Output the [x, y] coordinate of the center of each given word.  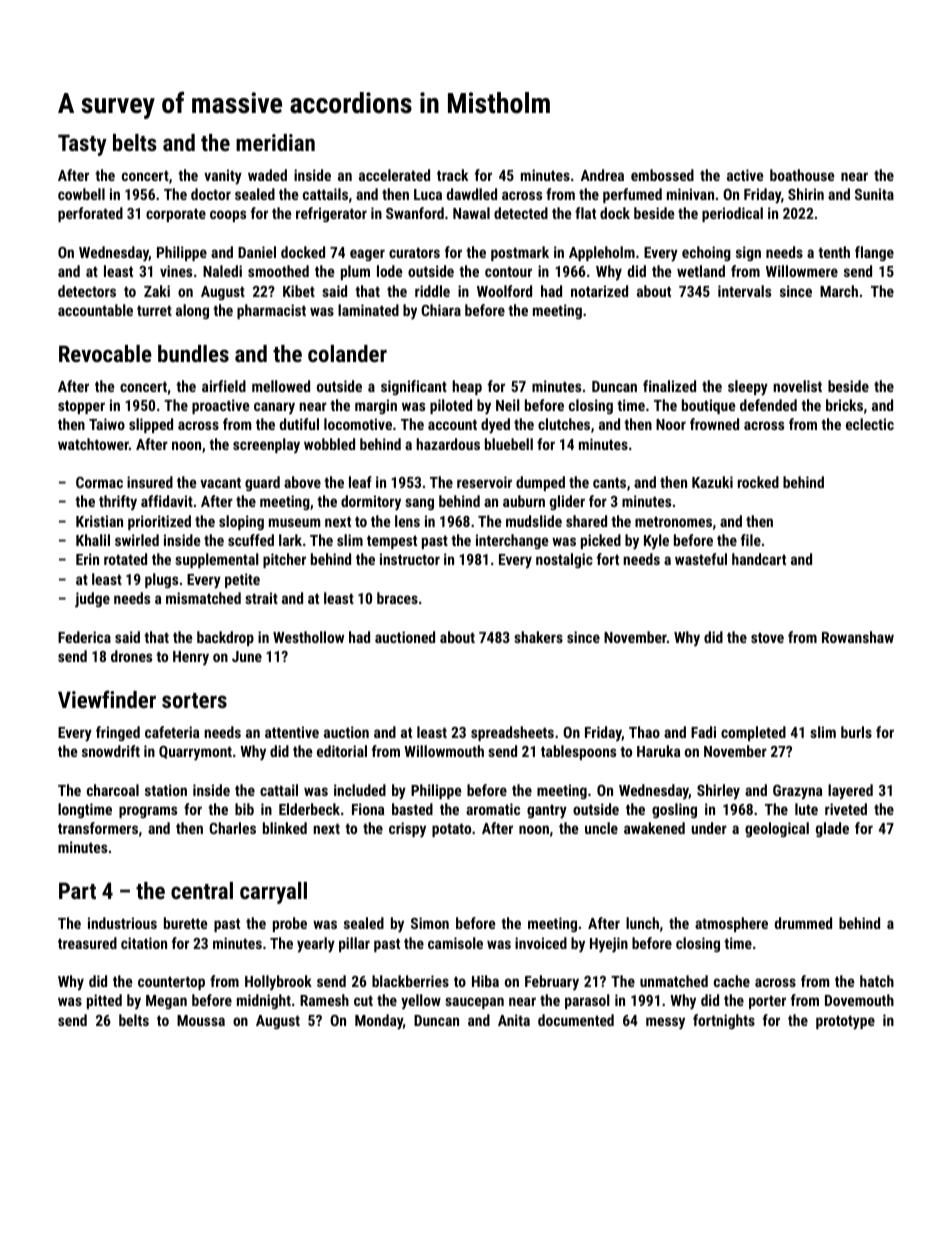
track [452, 175]
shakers [538, 637]
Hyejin [609, 945]
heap [467, 387]
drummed [803, 923]
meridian [275, 142]
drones [131, 656]
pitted [104, 1001]
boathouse [802, 175]
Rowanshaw [858, 637]
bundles [193, 353]
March [839, 291]
